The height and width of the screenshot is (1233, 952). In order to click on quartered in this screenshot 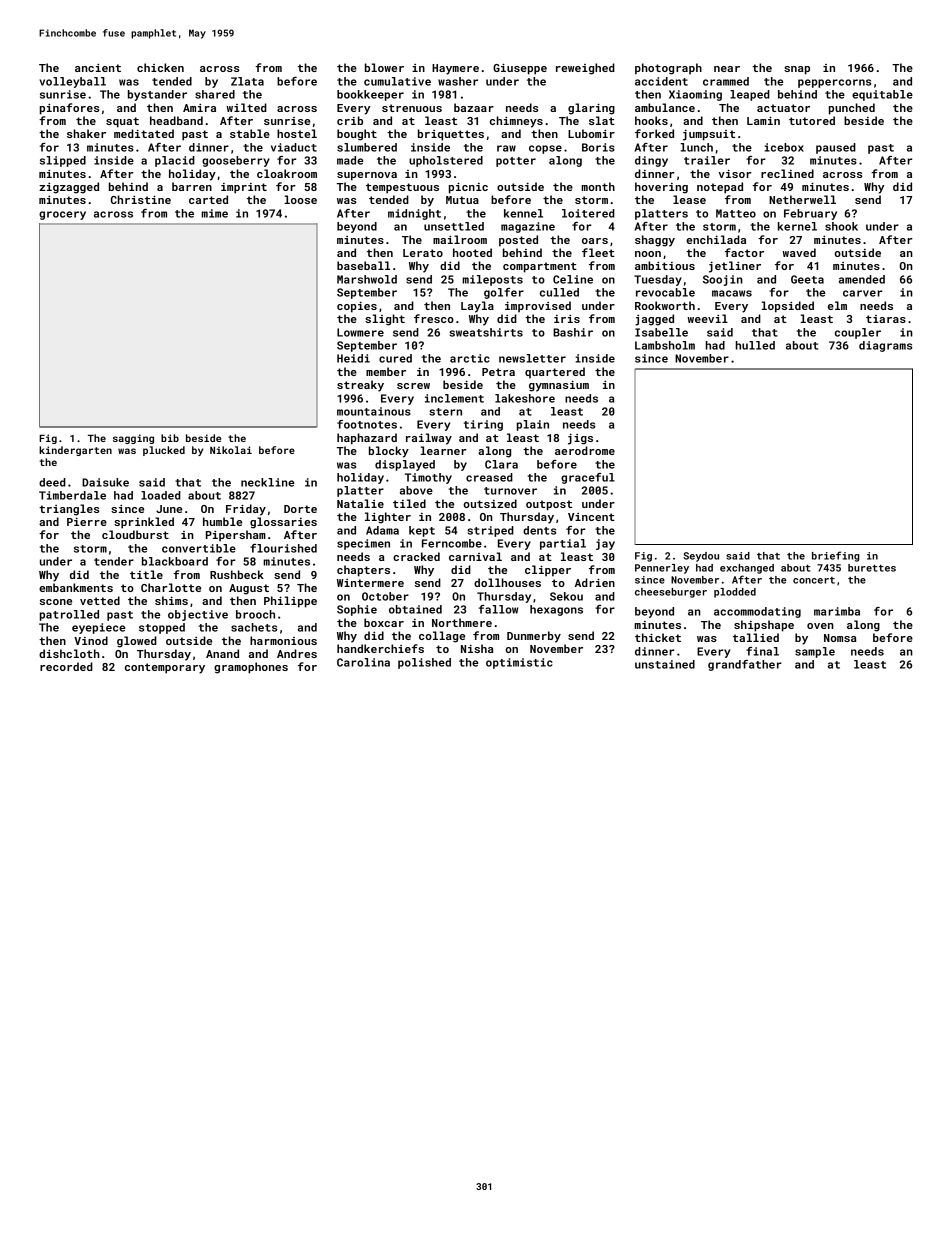, I will do `click(555, 372)`.
